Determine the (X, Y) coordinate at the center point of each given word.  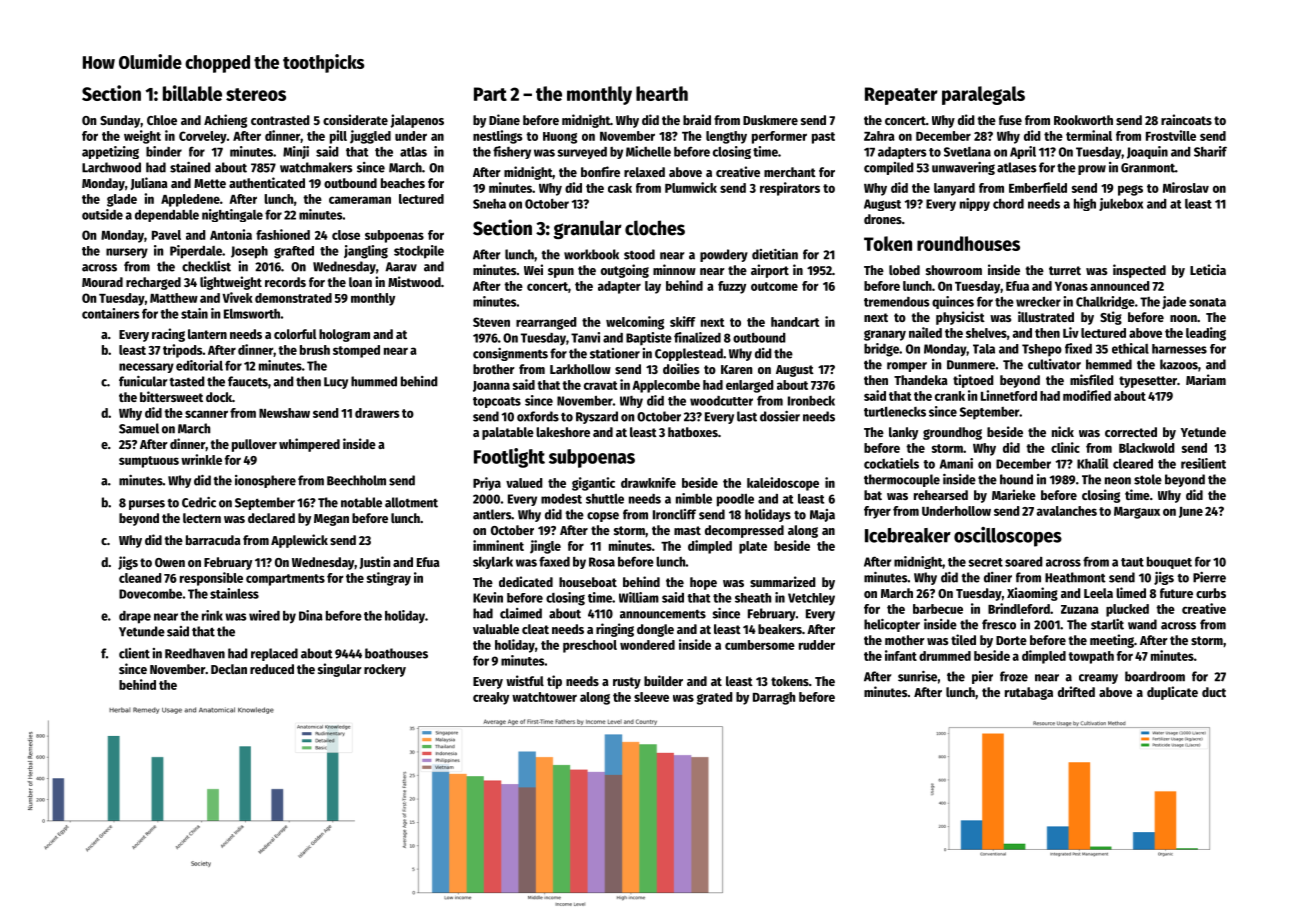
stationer (615, 353)
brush (315, 350)
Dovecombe (150, 594)
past (823, 138)
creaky (491, 698)
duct (1214, 692)
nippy (975, 204)
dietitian (775, 254)
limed (1131, 592)
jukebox (1121, 204)
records (285, 282)
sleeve (651, 697)
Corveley (203, 137)
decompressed (744, 531)
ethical (1130, 348)
